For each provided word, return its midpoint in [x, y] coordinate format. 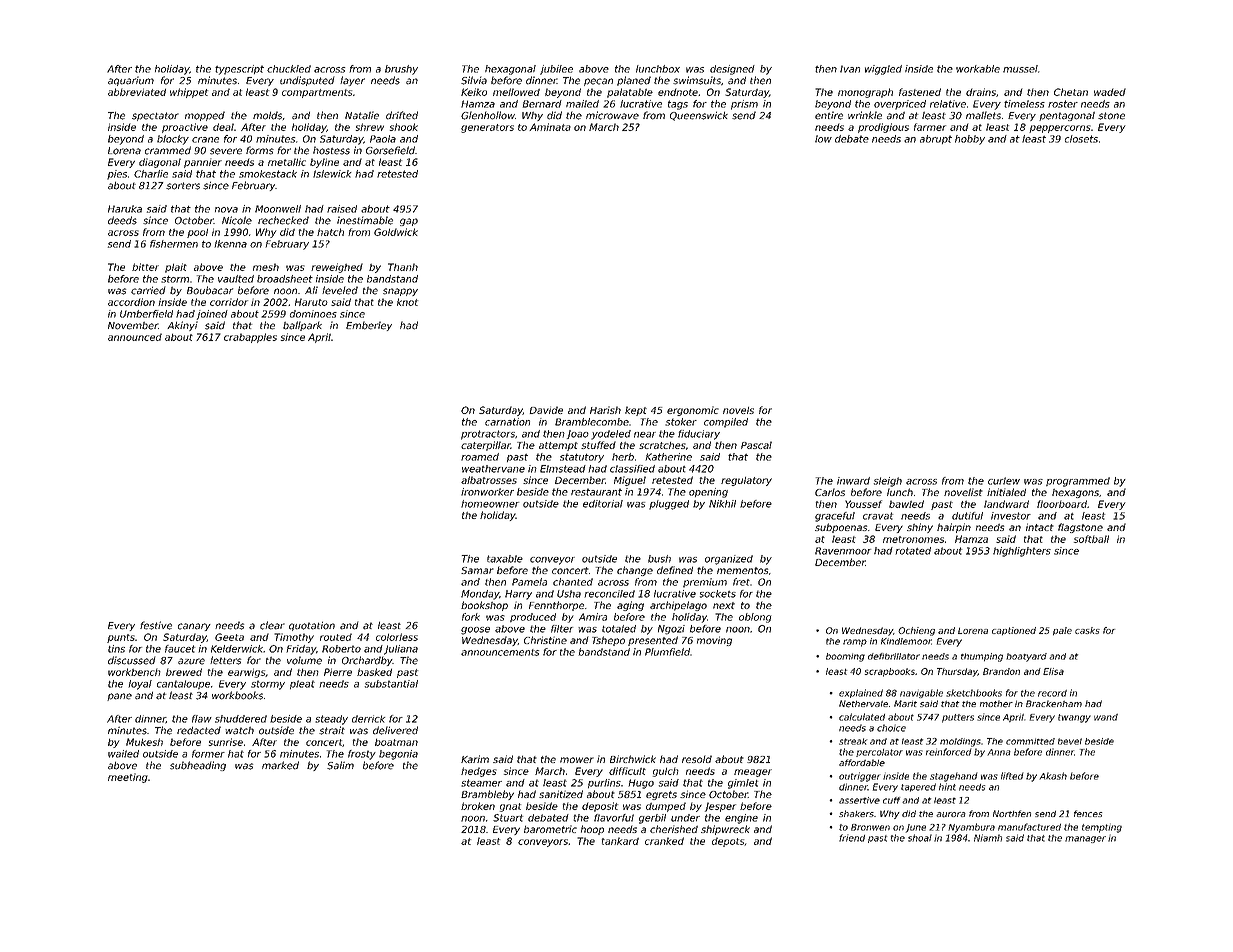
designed [732, 70]
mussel [1020, 69]
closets [1081, 139]
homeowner [490, 504]
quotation [312, 626]
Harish [605, 410]
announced [135, 337]
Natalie [362, 115]
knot [407, 302]
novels [738, 410]
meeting [128, 778]
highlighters [1022, 552]
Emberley [369, 326]
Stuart [508, 818]
